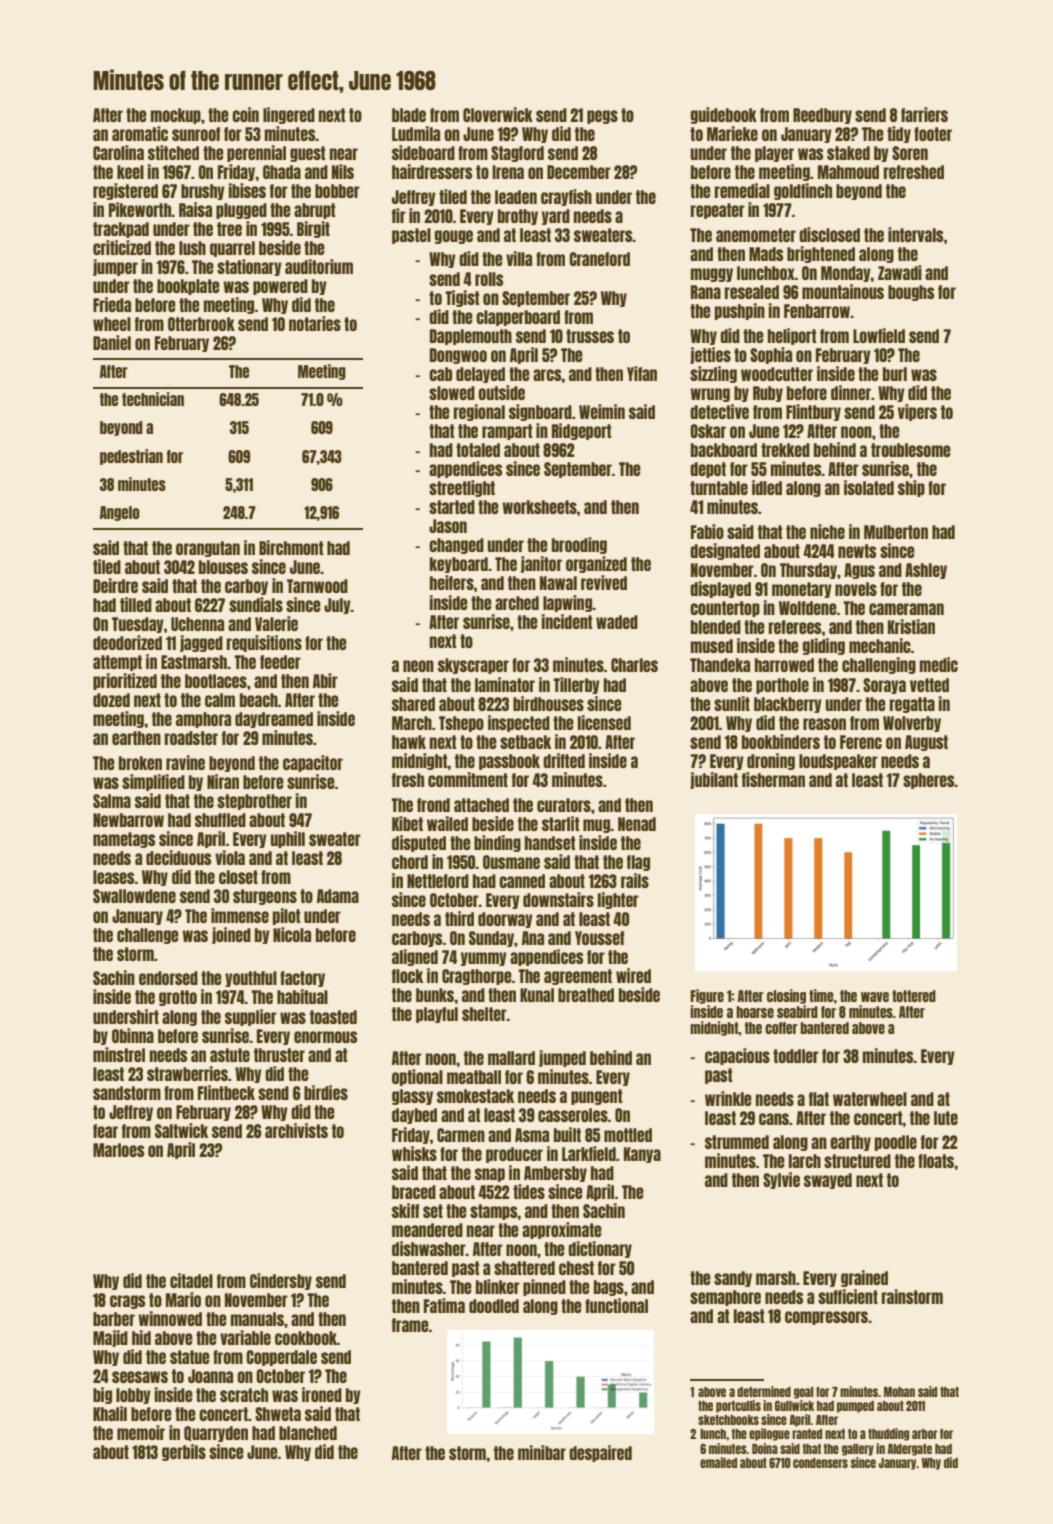 The image size is (1053, 1524). What do you see at coordinates (827, 531) in the page?
I see `niche` at bounding box center [827, 531].
